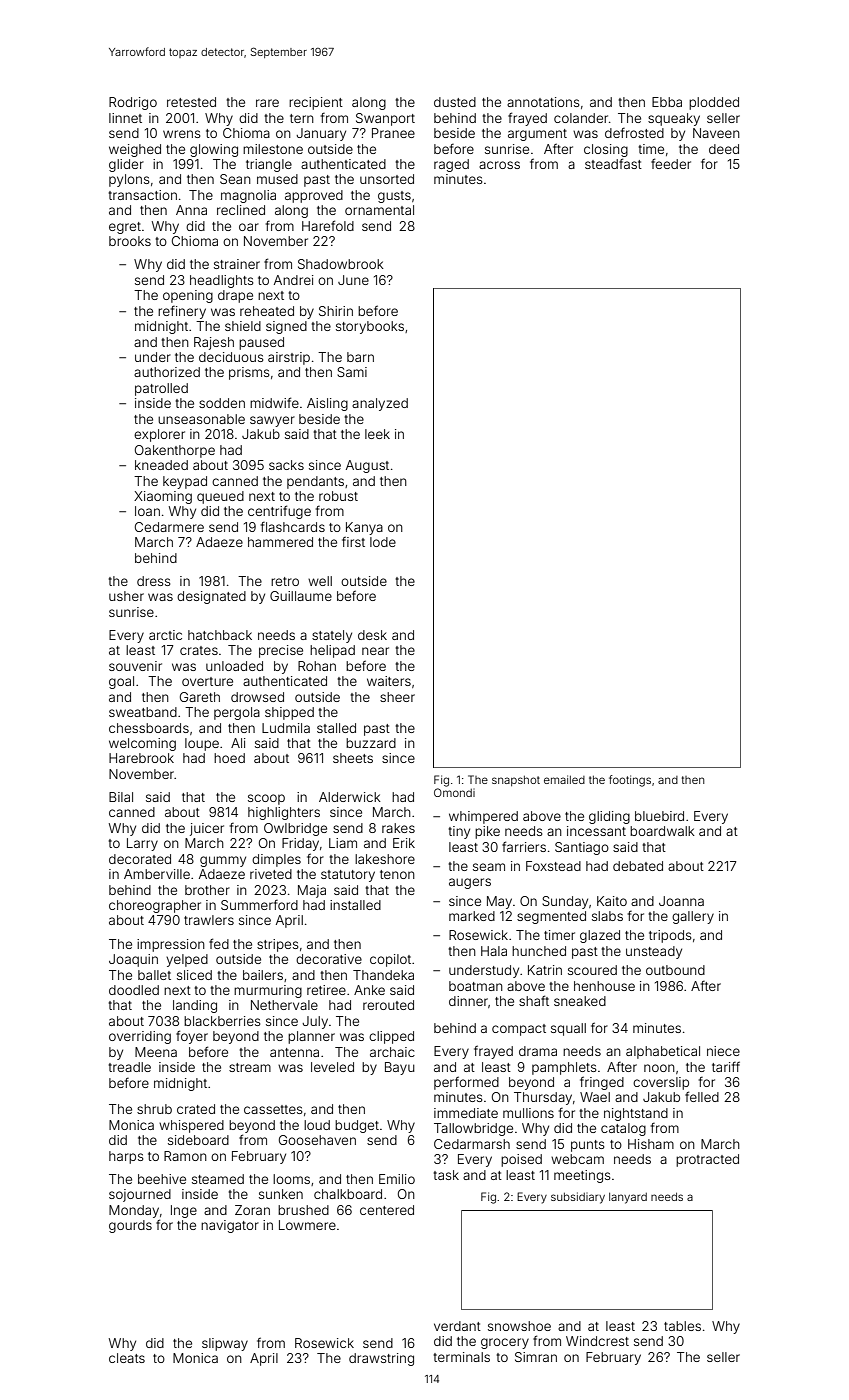 The height and width of the page is (1400, 849). I want to click on clipped, so click(391, 1037).
